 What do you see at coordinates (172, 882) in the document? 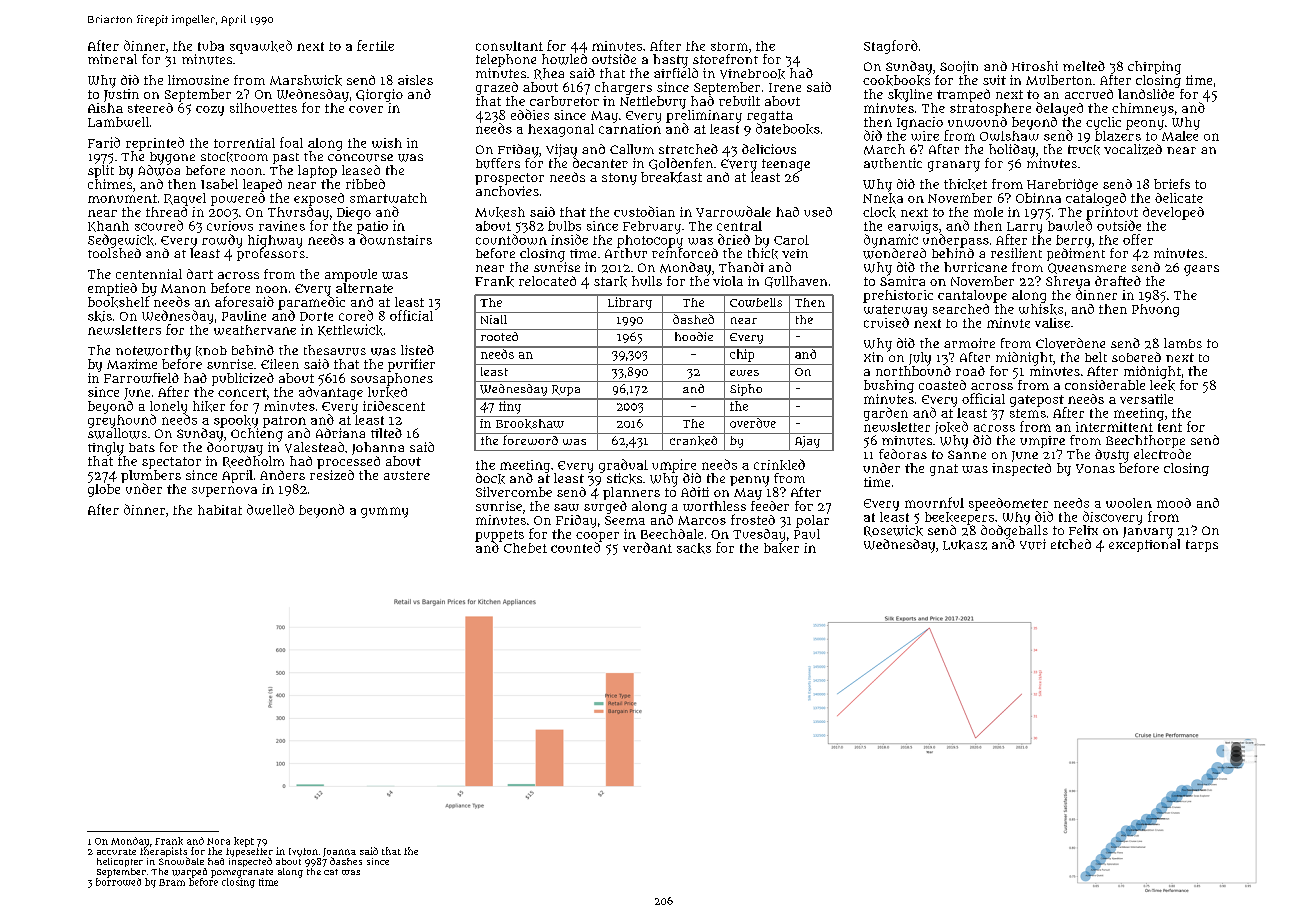
I see `Bram` at bounding box center [172, 882].
